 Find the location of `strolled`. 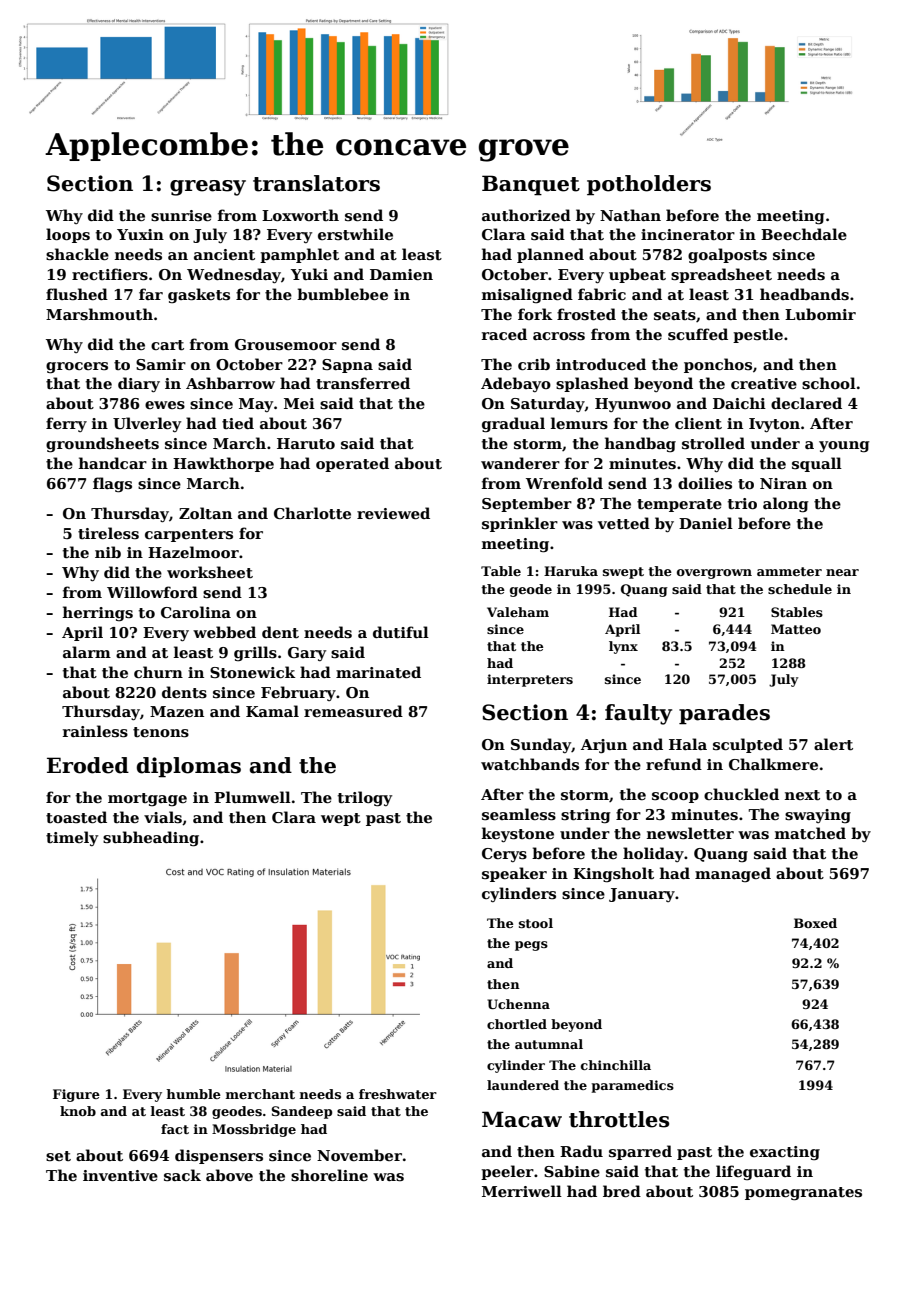

strolled is located at coordinates (713, 443).
